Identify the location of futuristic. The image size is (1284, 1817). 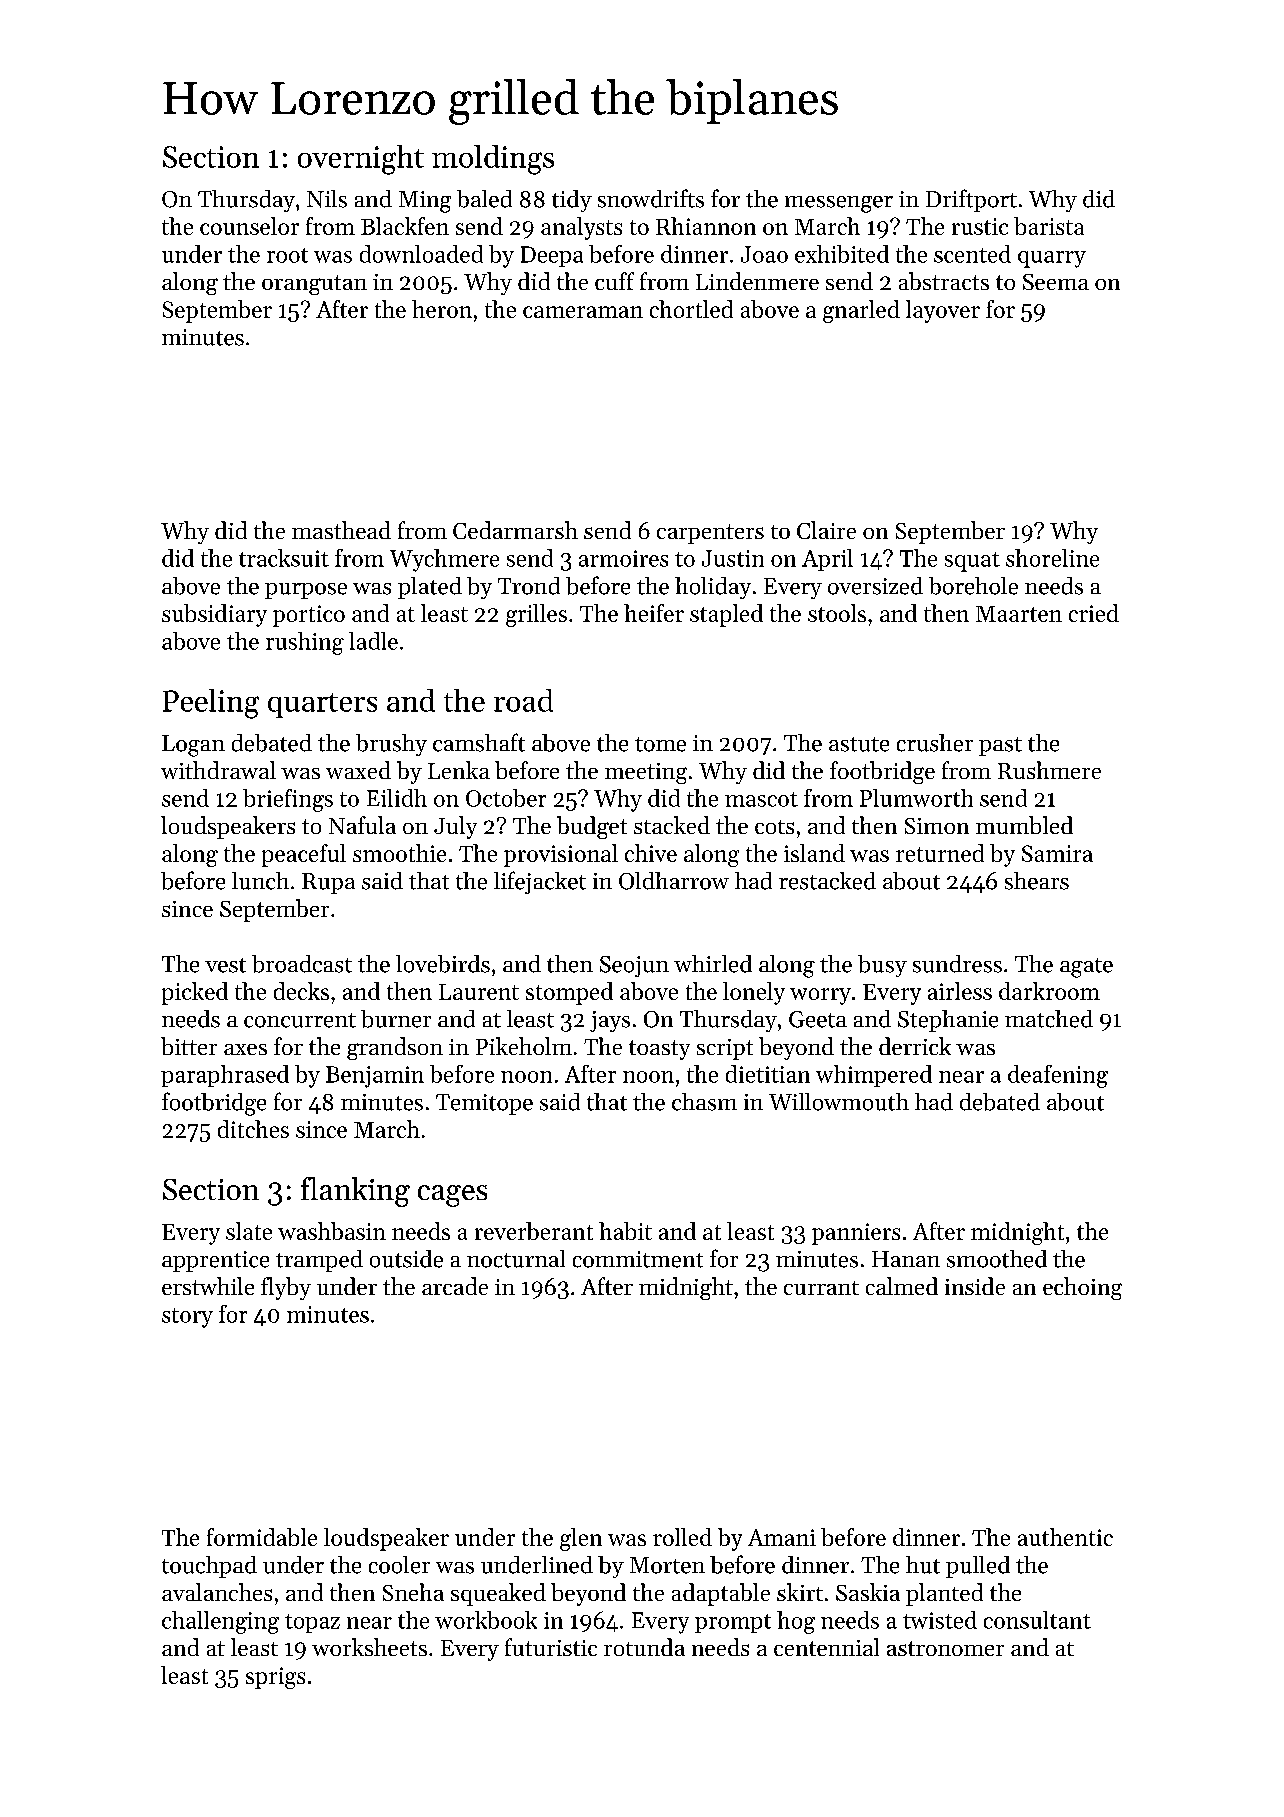
(551, 1647).
